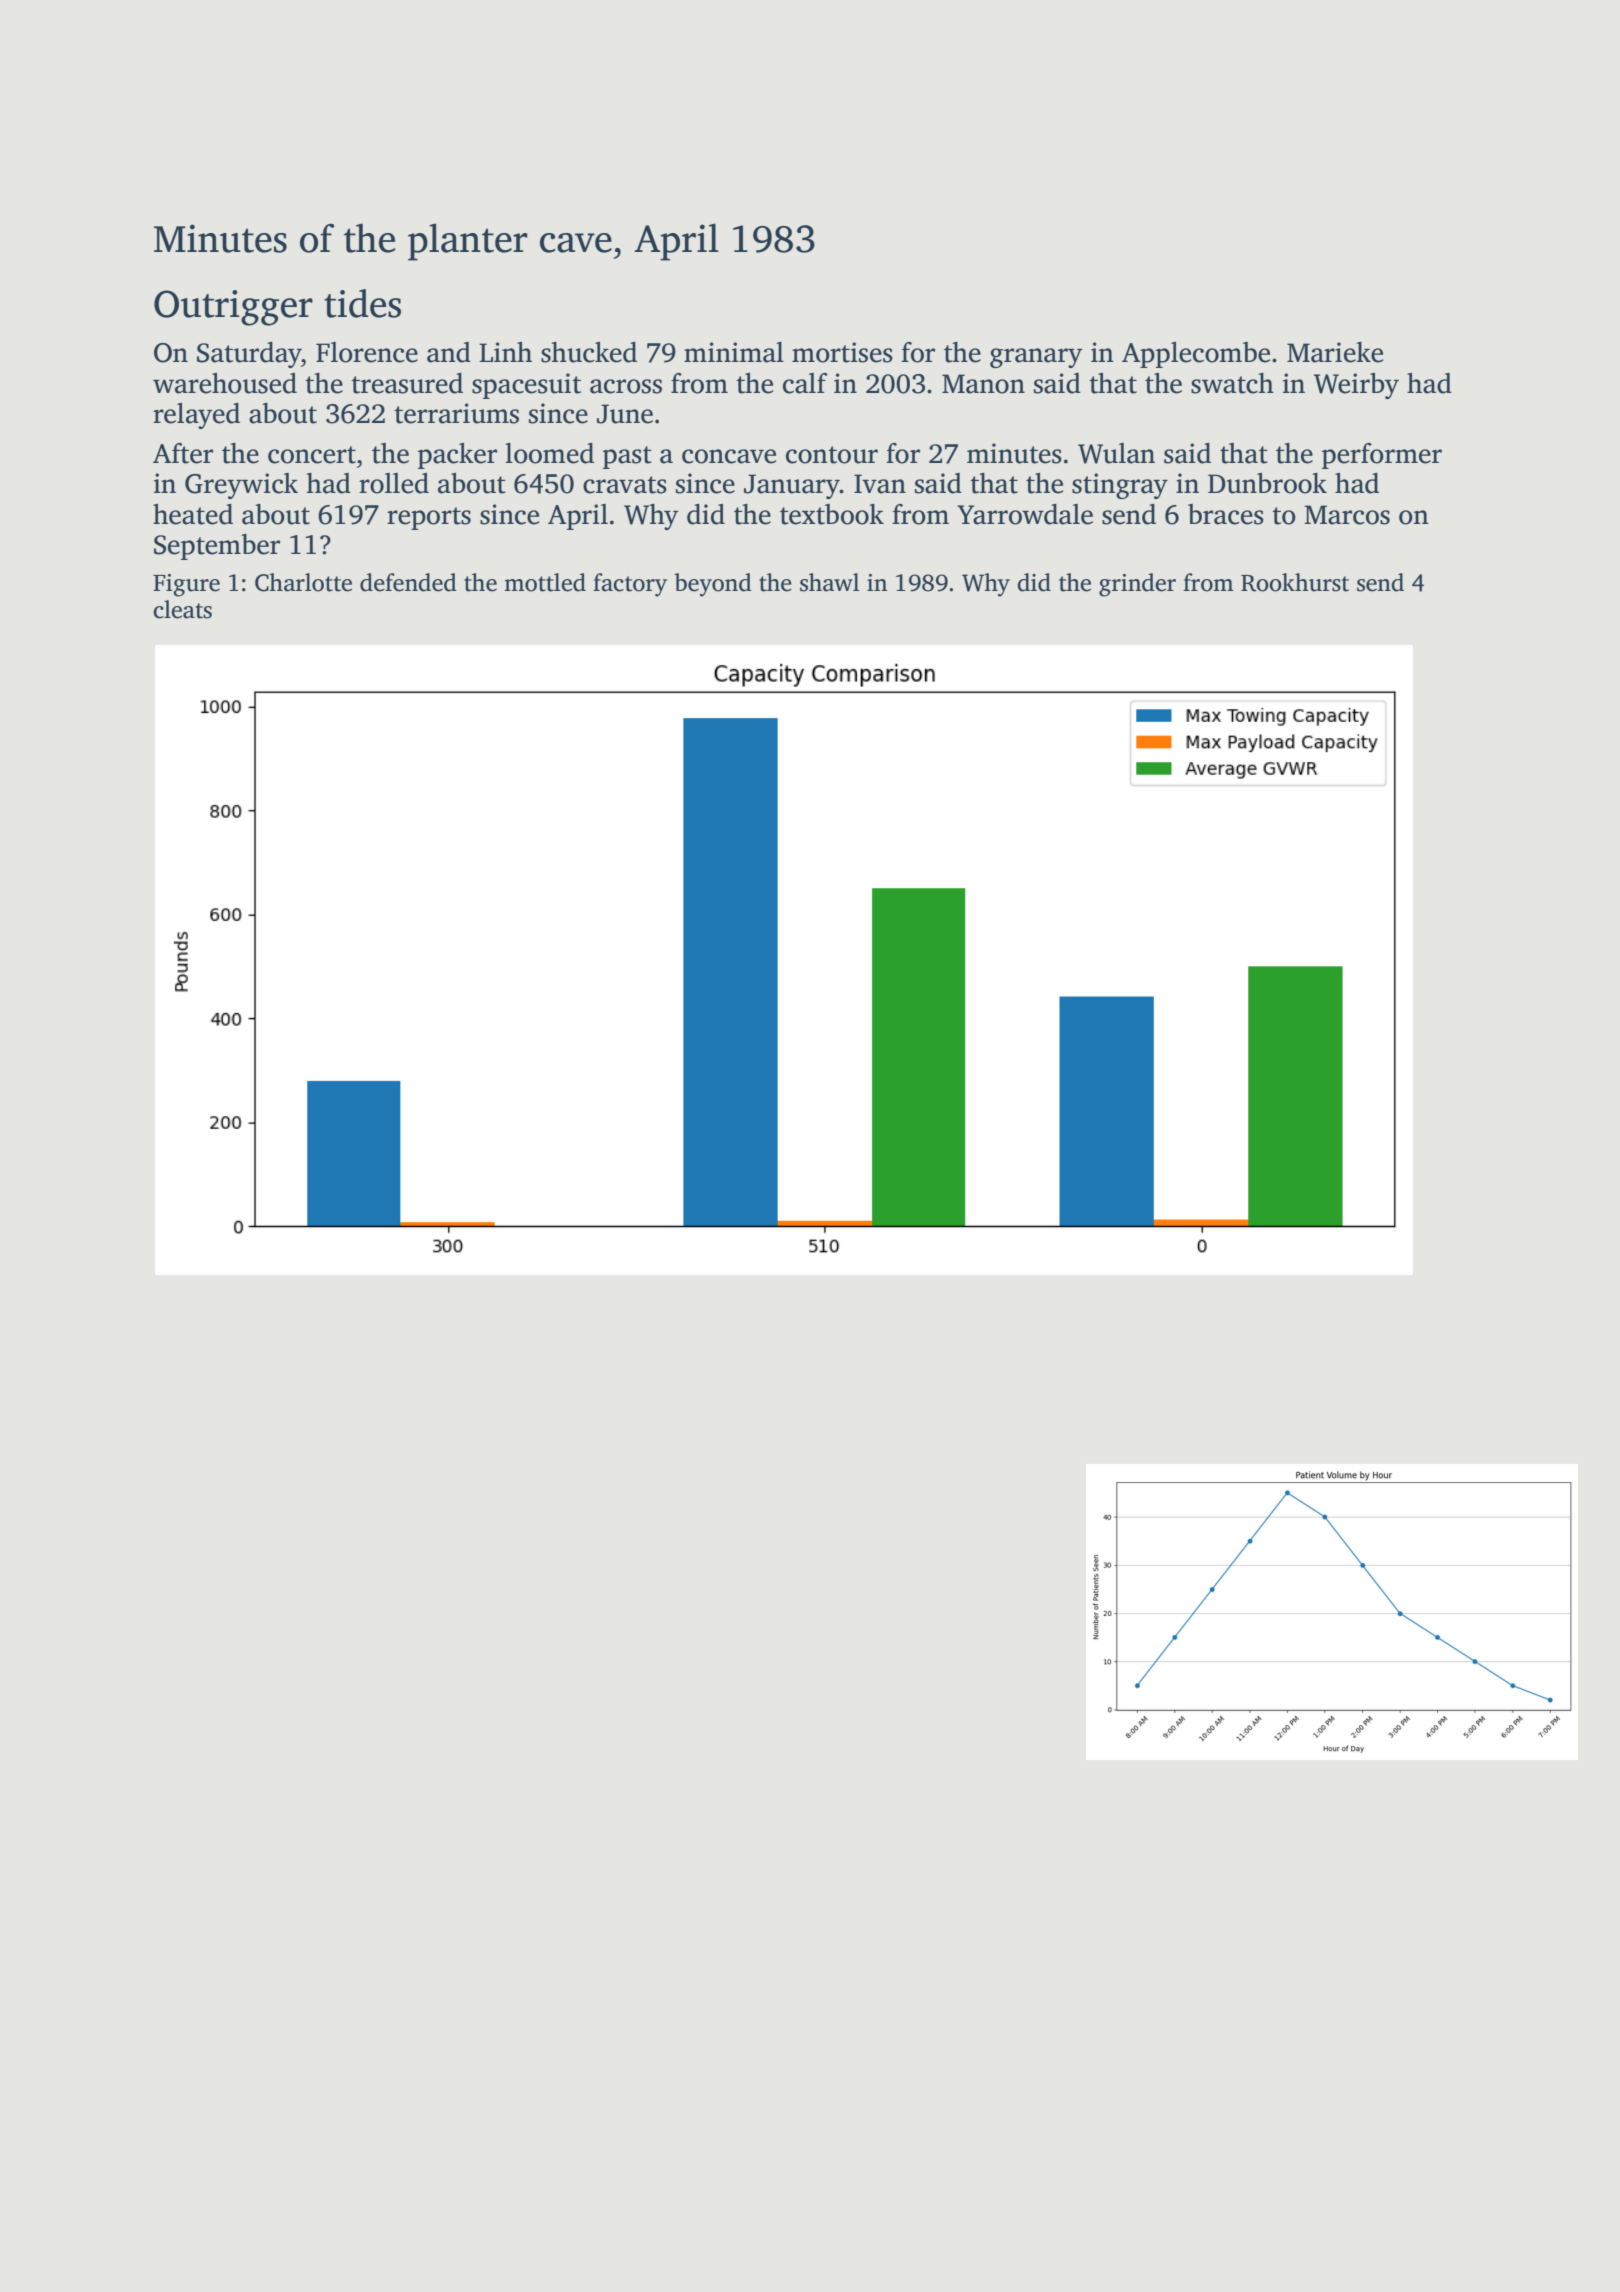 Image resolution: width=1620 pixels, height=2292 pixels. I want to click on past, so click(627, 457).
